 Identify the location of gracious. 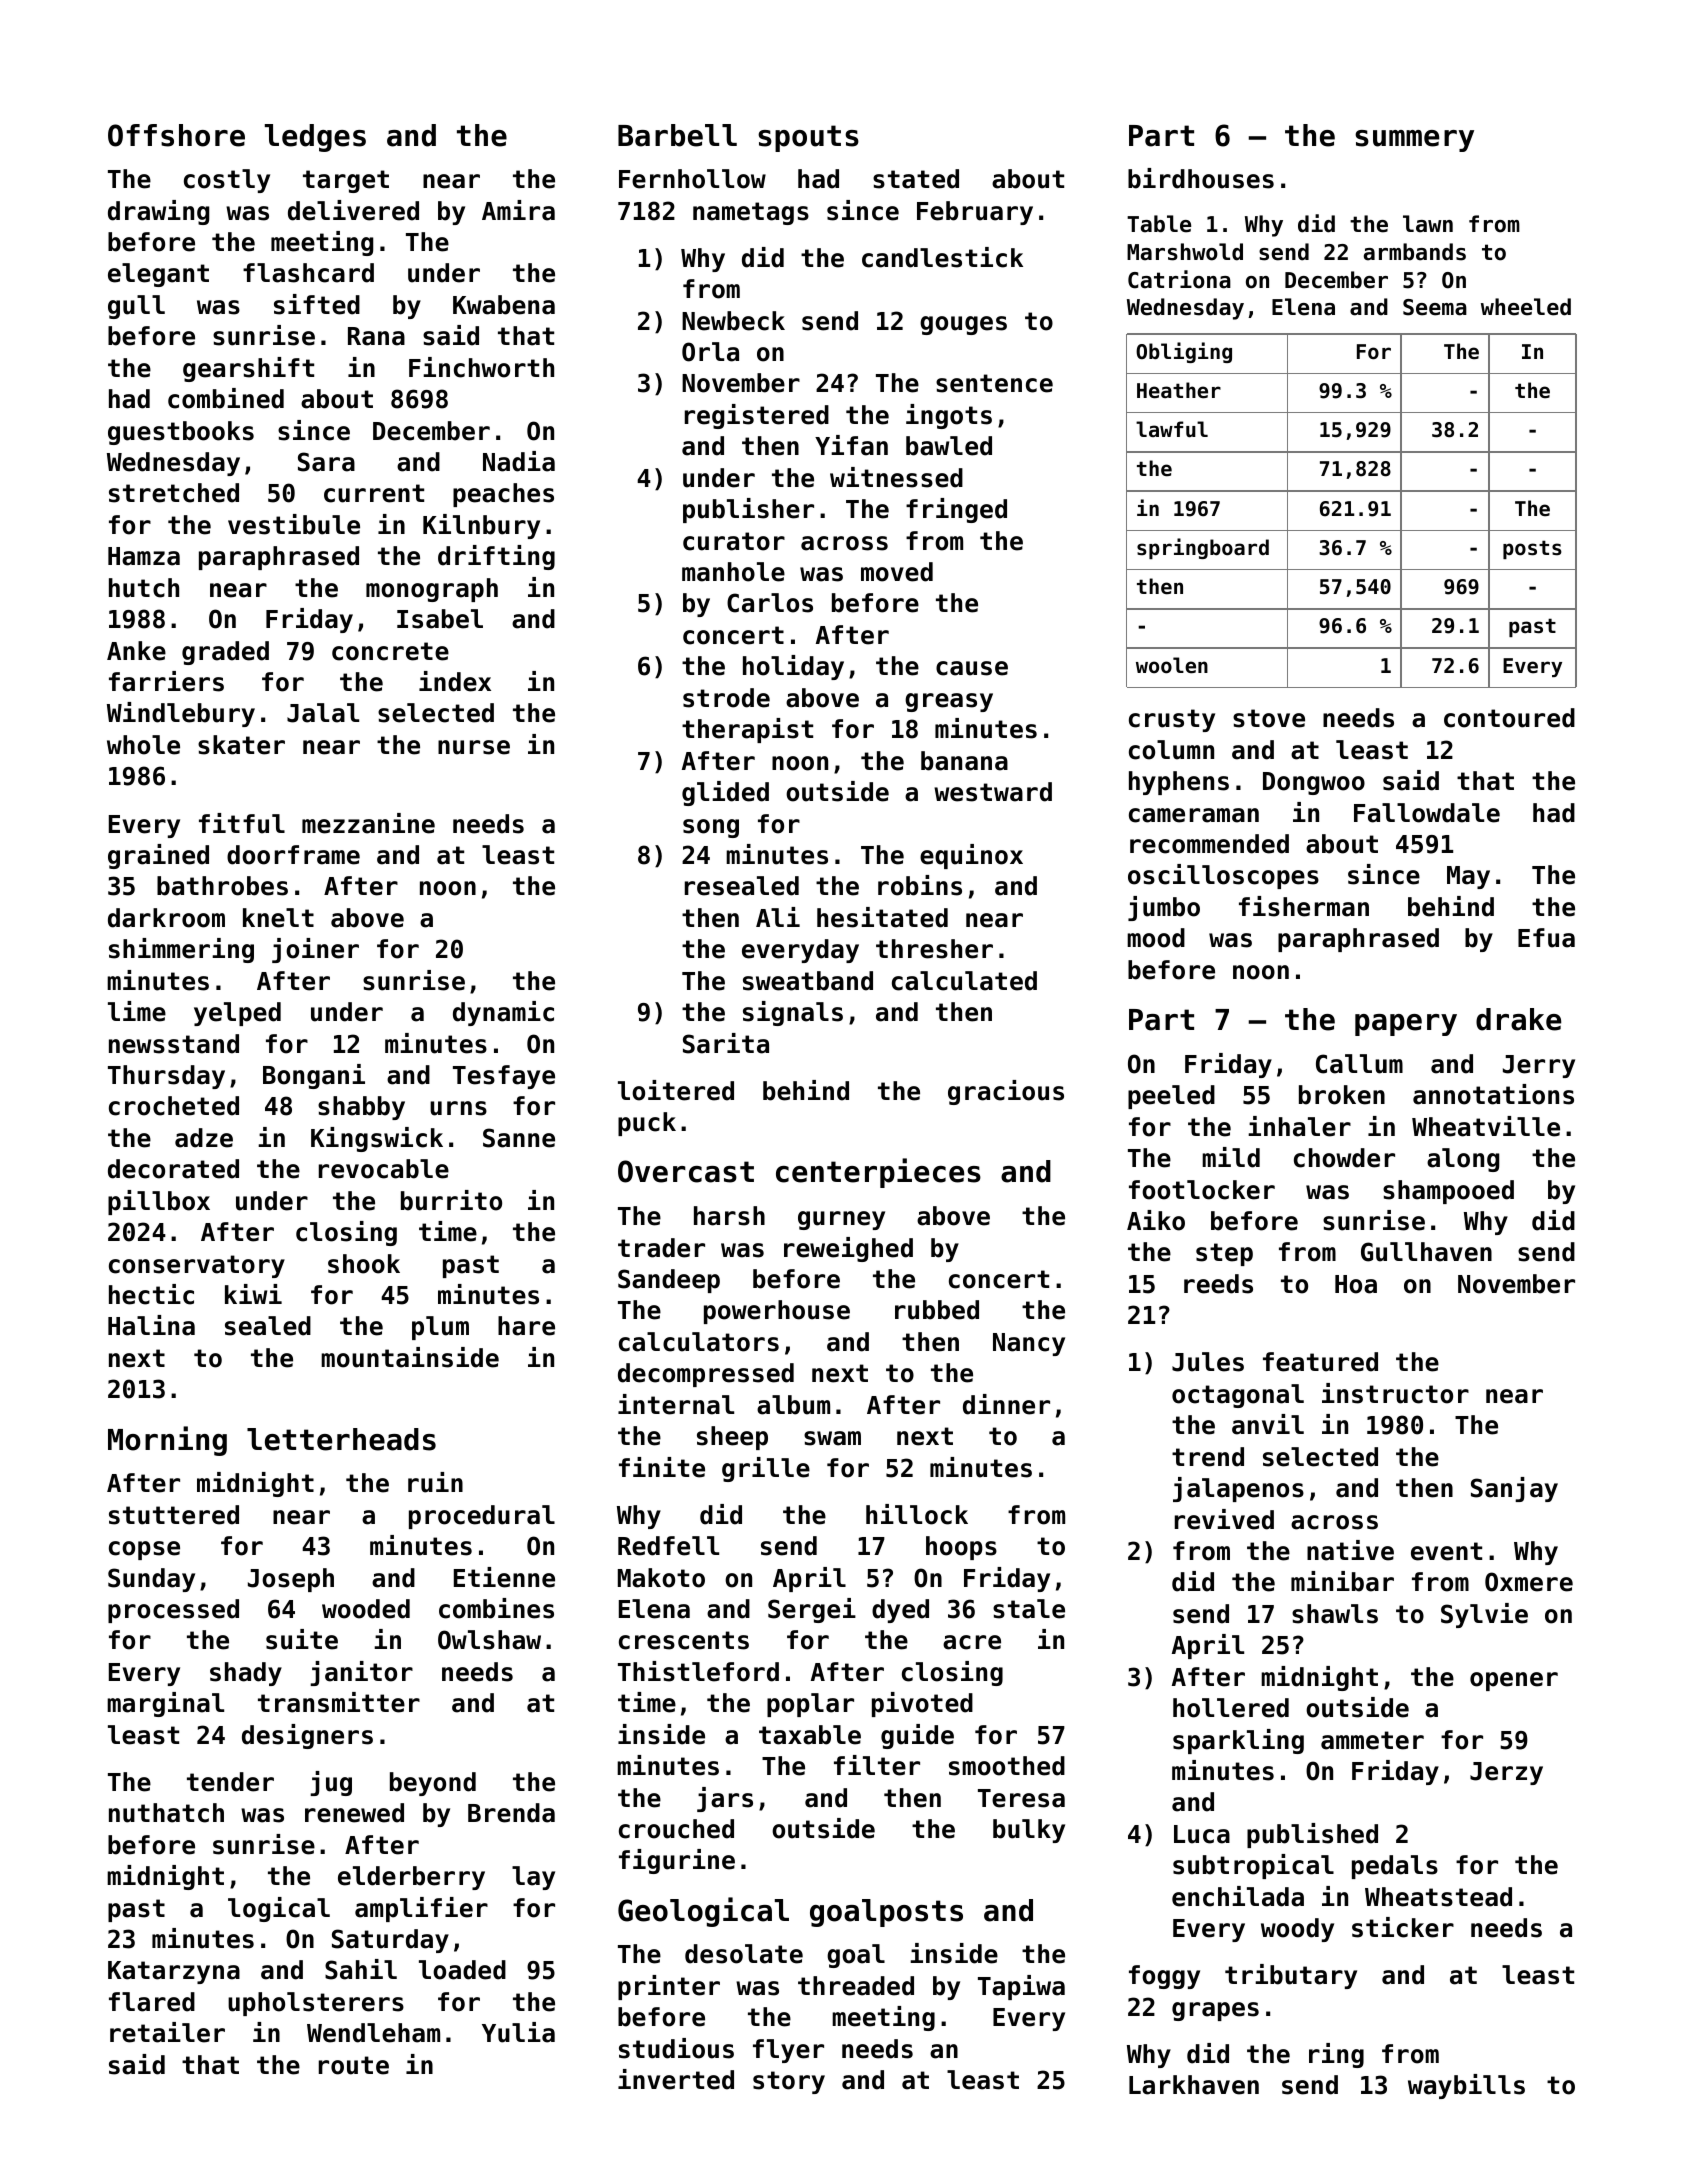
(1006, 1092).
